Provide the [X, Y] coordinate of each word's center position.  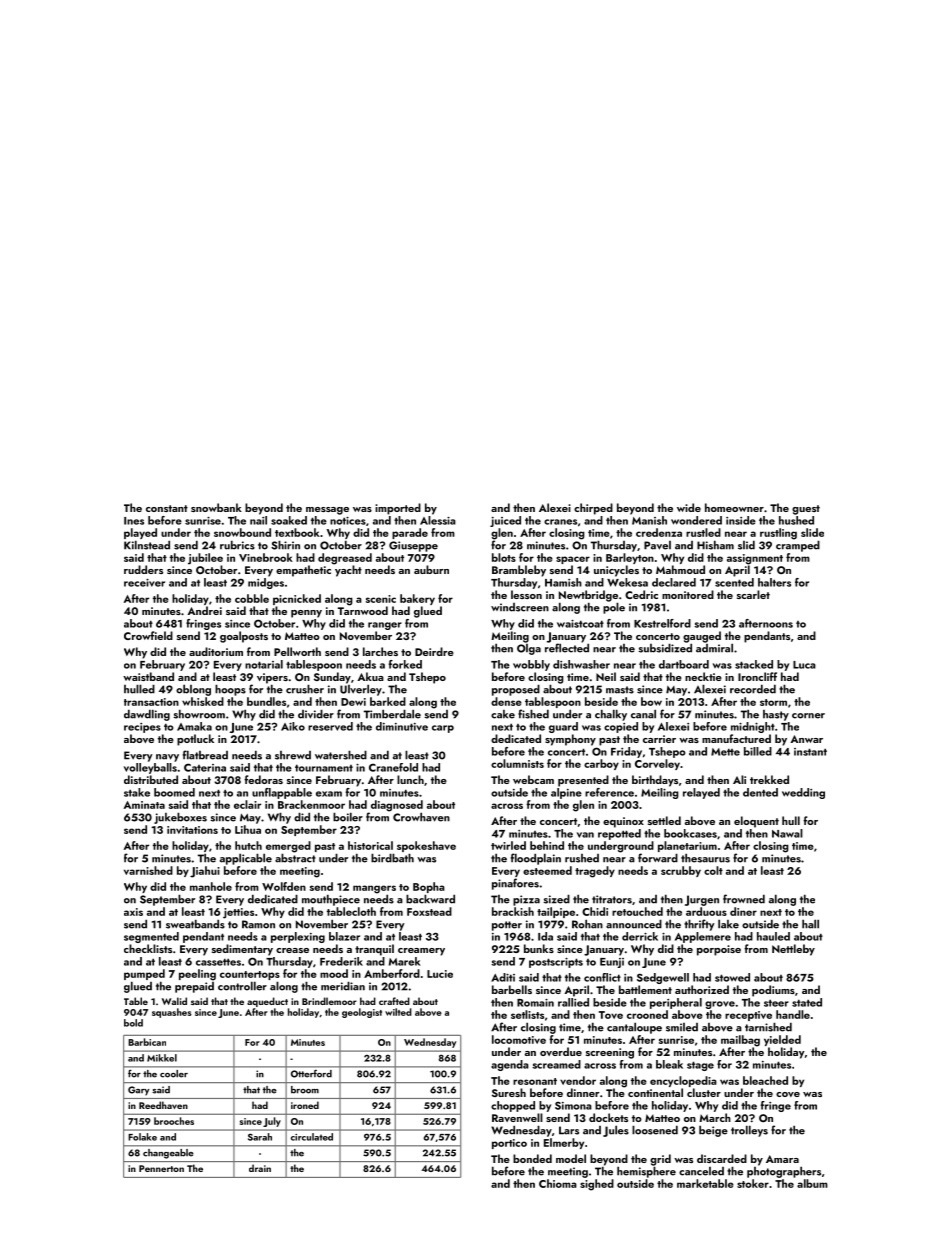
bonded [532, 1158]
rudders [143, 569]
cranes [560, 522]
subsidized [665, 648]
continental [655, 1092]
